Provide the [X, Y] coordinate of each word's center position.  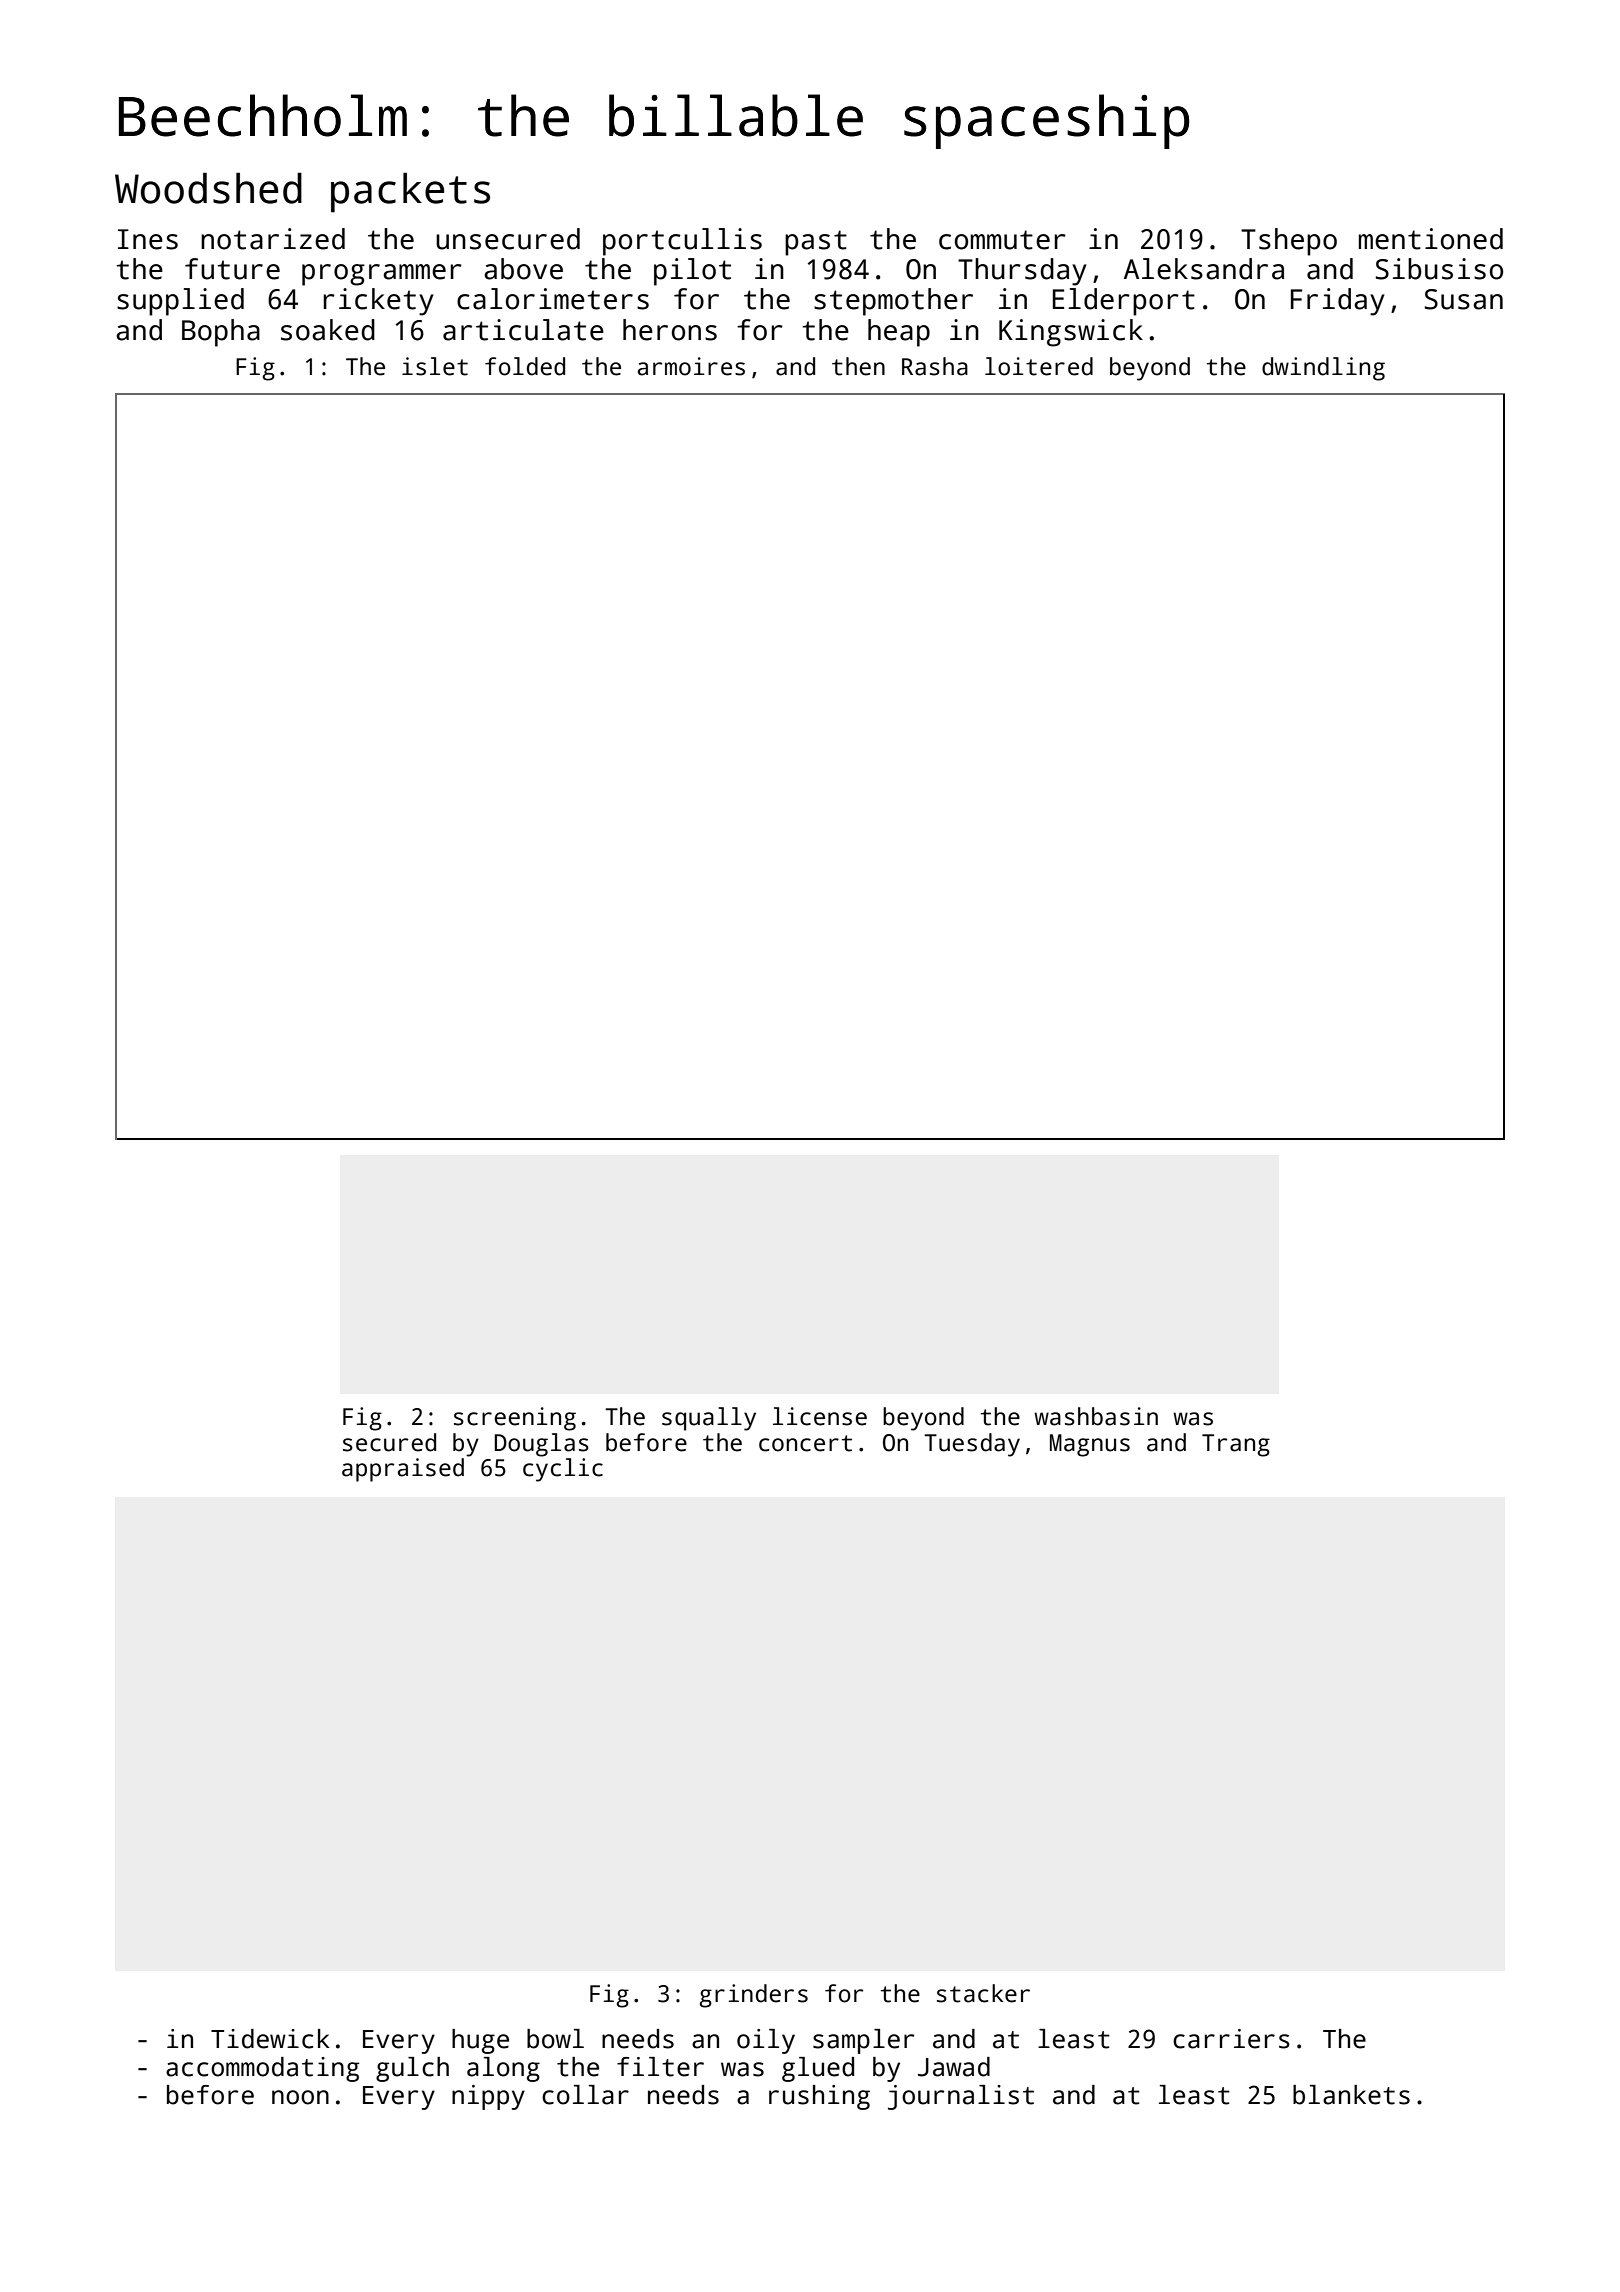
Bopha [221, 333]
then [858, 366]
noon [300, 2097]
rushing [819, 2097]
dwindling [1323, 369]
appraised [403, 1470]
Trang [1236, 1445]
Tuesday [972, 1445]
